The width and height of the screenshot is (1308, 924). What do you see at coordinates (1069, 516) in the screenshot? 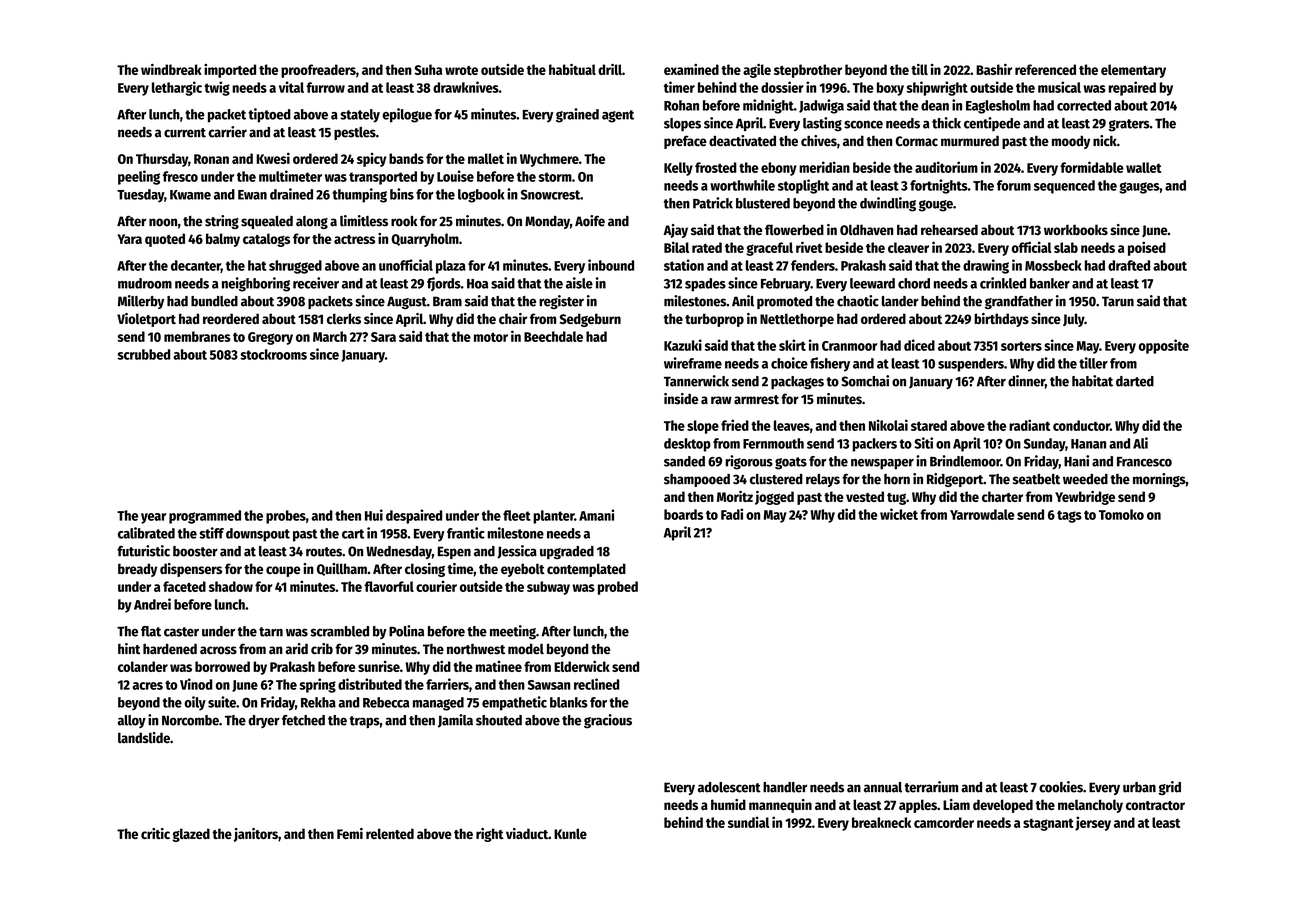
I see `tags` at bounding box center [1069, 516].
